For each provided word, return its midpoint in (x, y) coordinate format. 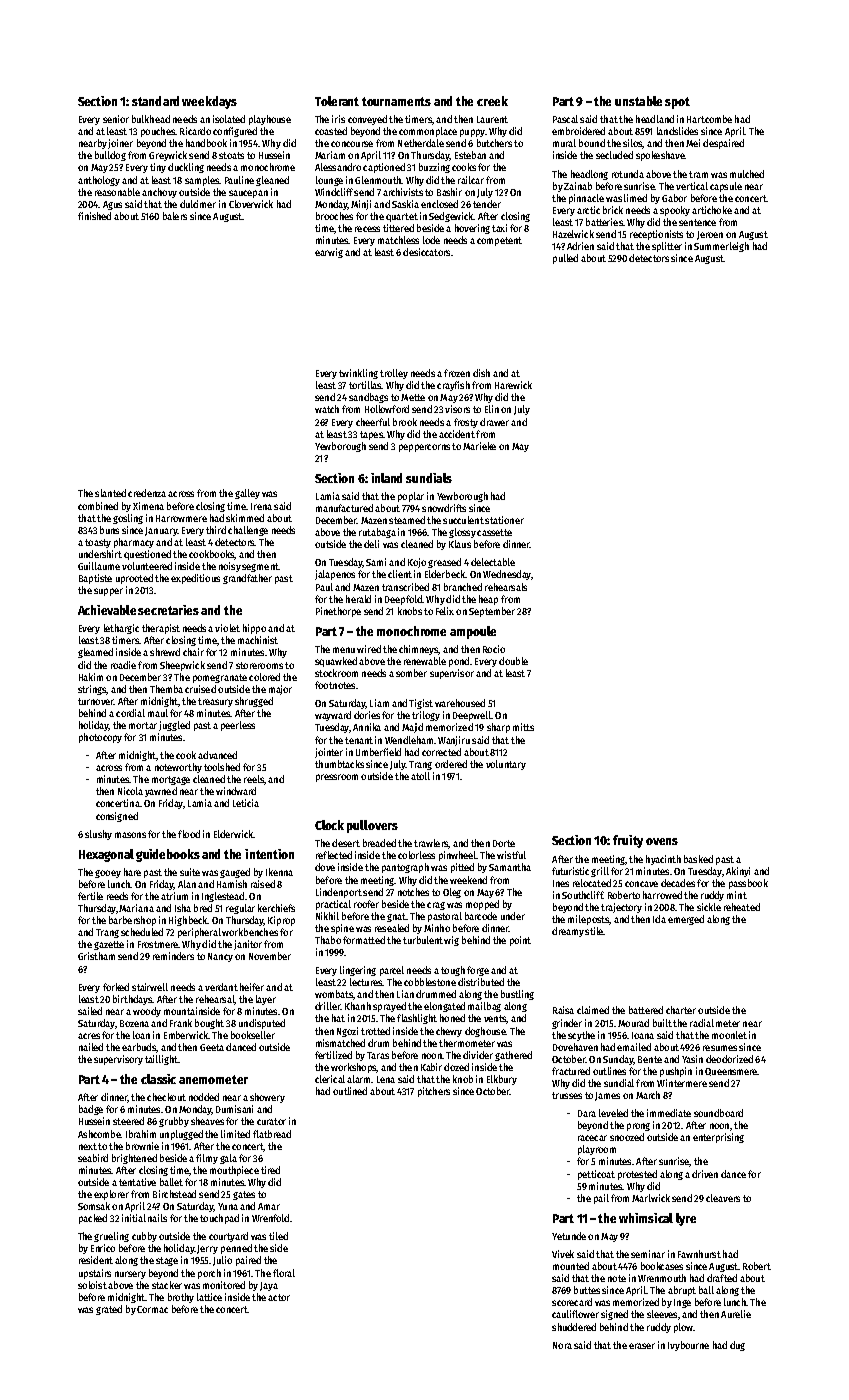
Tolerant (337, 101)
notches (413, 892)
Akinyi (738, 872)
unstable (638, 101)
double (513, 661)
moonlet (729, 1035)
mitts (523, 727)
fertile (90, 896)
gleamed (95, 653)
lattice (209, 1297)
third (216, 530)
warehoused (460, 703)
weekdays (209, 102)
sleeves (662, 1314)
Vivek (563, 1254)
